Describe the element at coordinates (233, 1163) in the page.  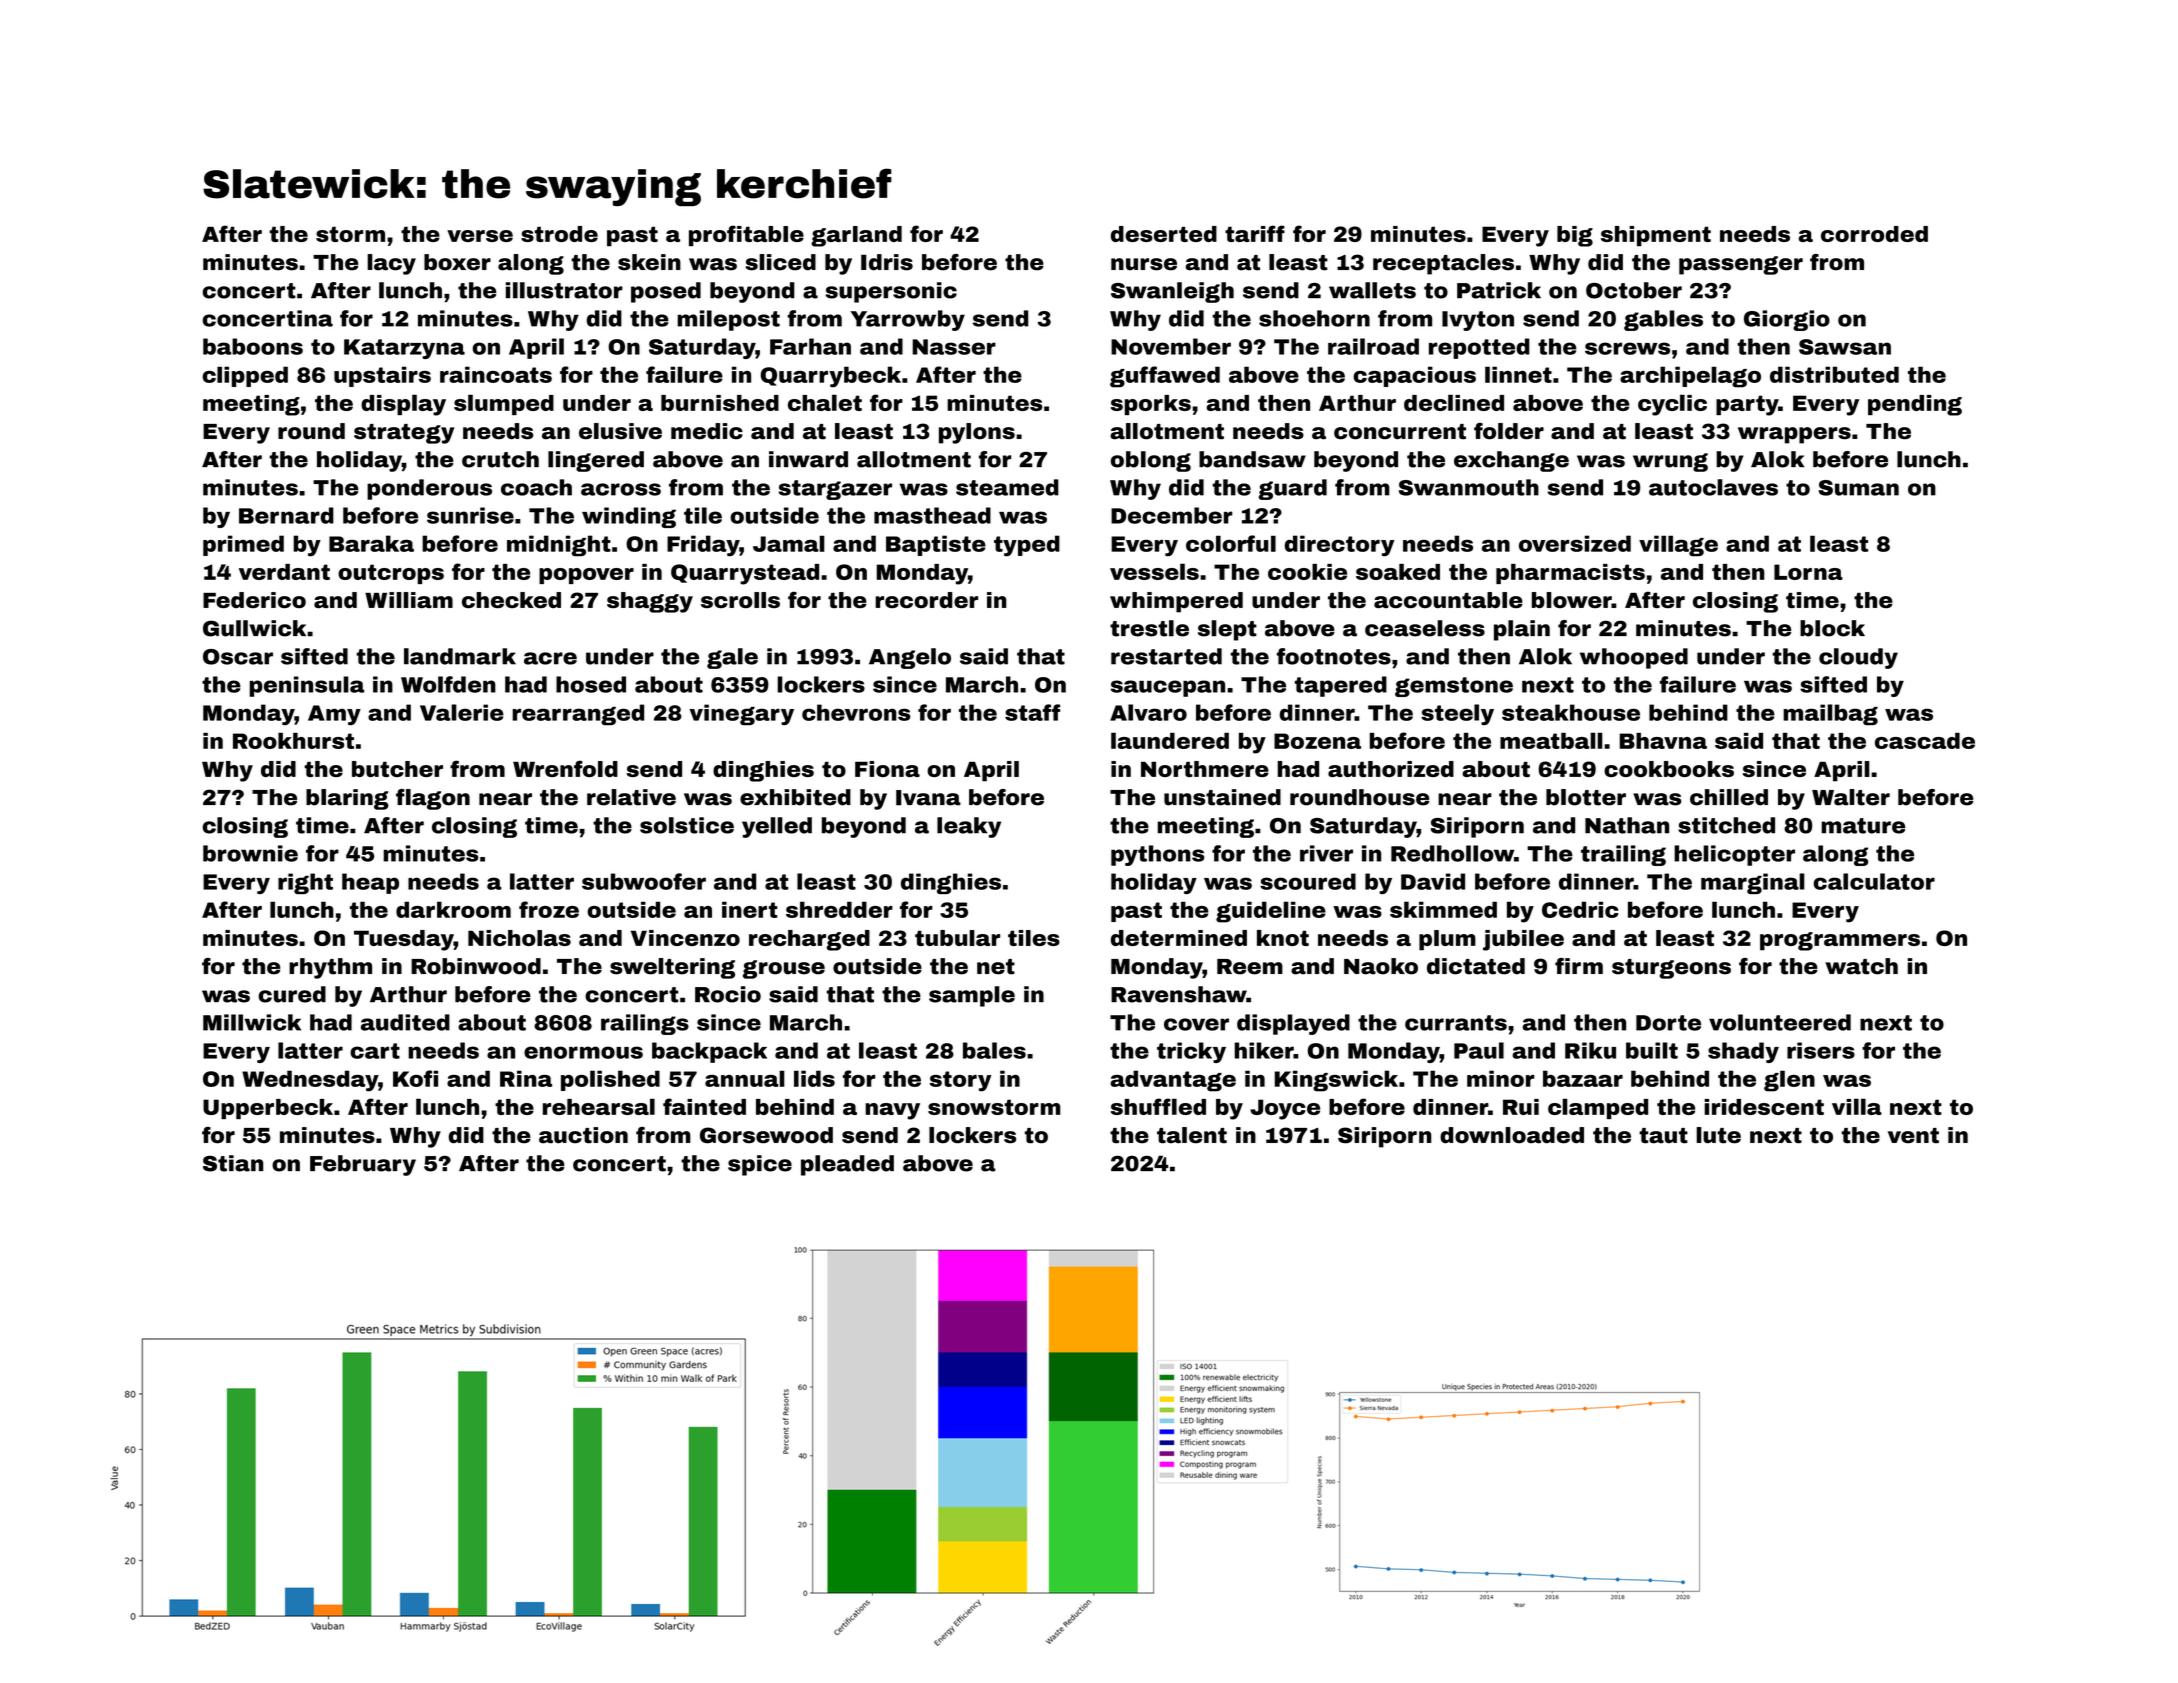
I see `Stian` at that location.
